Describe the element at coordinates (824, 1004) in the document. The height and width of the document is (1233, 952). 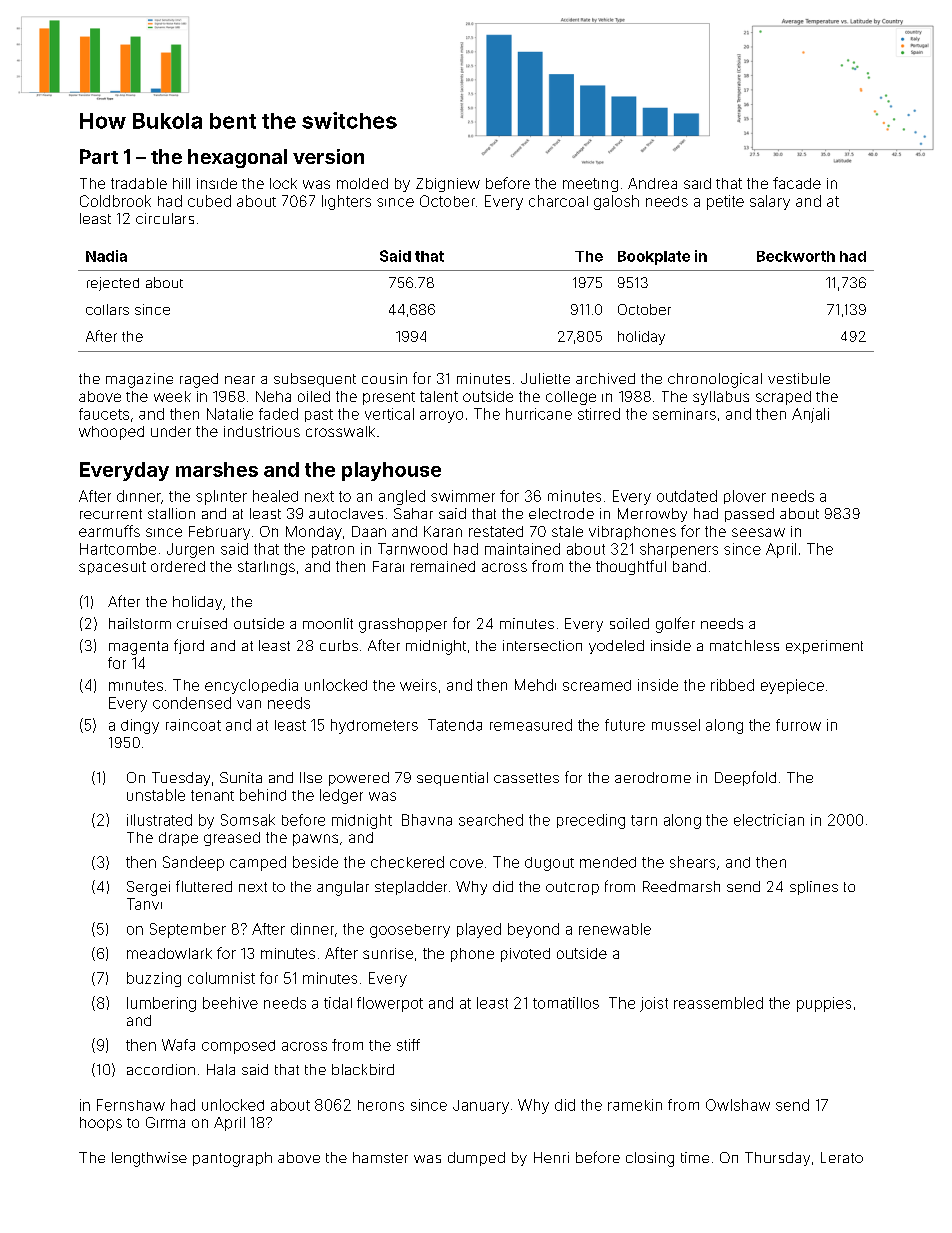
I see `puppies` at that location.
